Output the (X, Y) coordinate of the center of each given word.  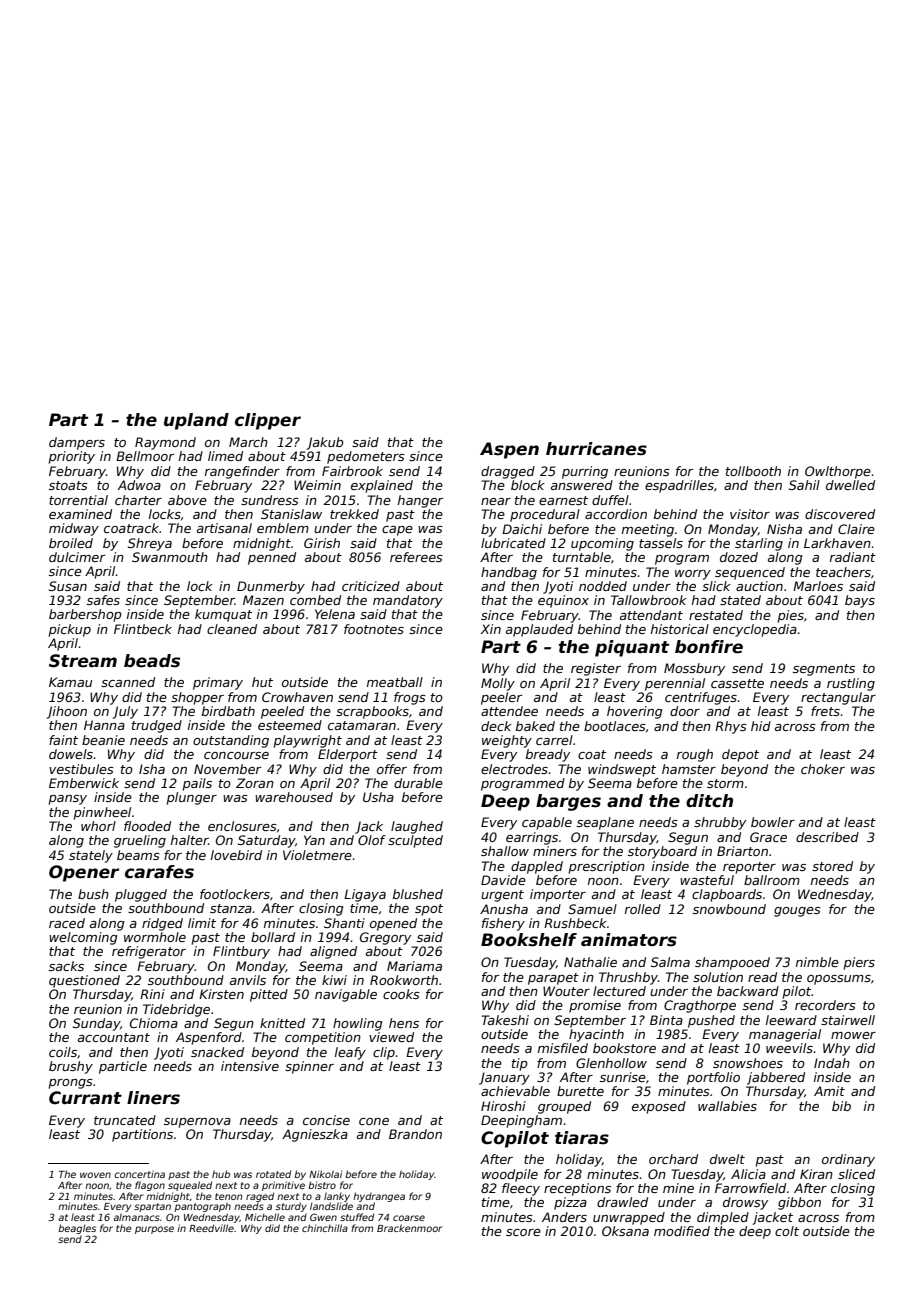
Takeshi (505, 1020)
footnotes (374, 629)
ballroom (772, 880)
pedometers (366, 457)
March (248, 442)
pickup (70, 630)
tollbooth (753, 471)
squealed (190, 1186)
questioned (84, 981)
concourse (236, 755)
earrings (532, 838)
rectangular (838, 698)
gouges (797, 912)
